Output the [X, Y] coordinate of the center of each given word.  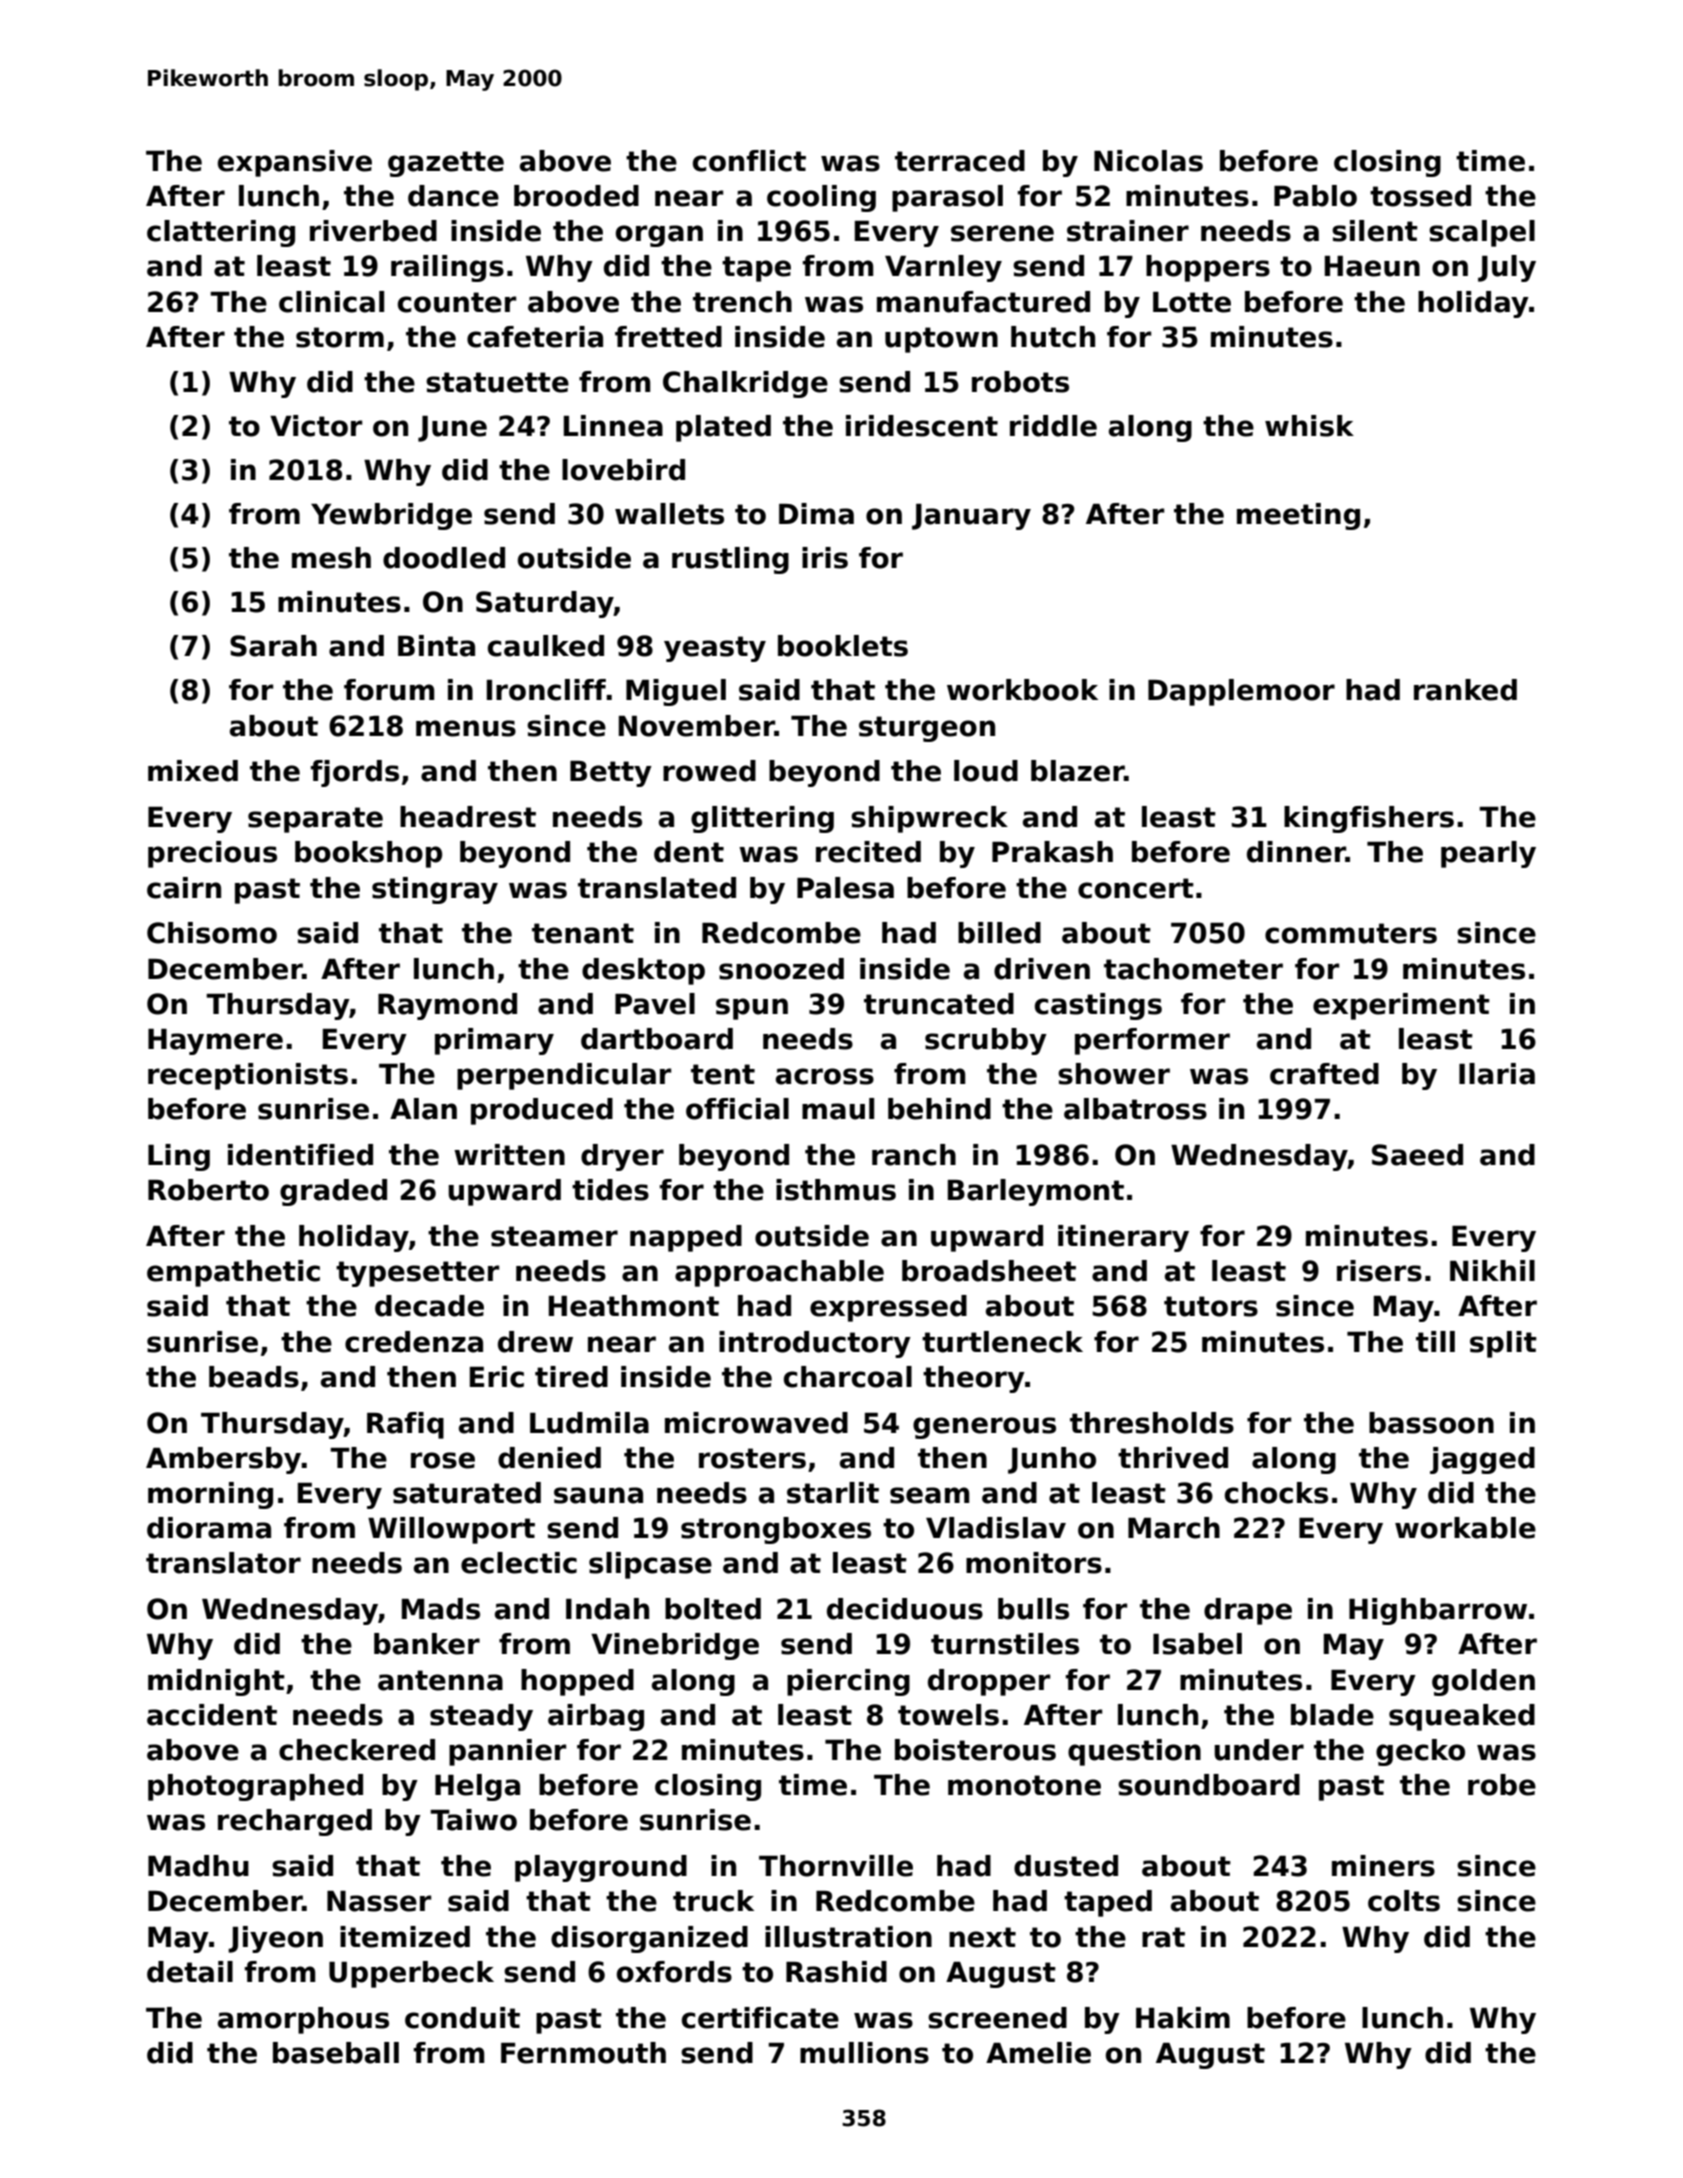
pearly [1488, 854]
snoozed [781, 969]
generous [984, 1428]
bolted [713, 1609]
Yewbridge [391, 516]
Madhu [198, 1866]
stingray [435, 890]
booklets [843, 646]
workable [1465, 1528]
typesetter [417, 1274]
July [1507, 268]
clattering [221, 233]
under [1259, 1750]
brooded [576, 196]
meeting [1298, 516]
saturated [467, 1493]
